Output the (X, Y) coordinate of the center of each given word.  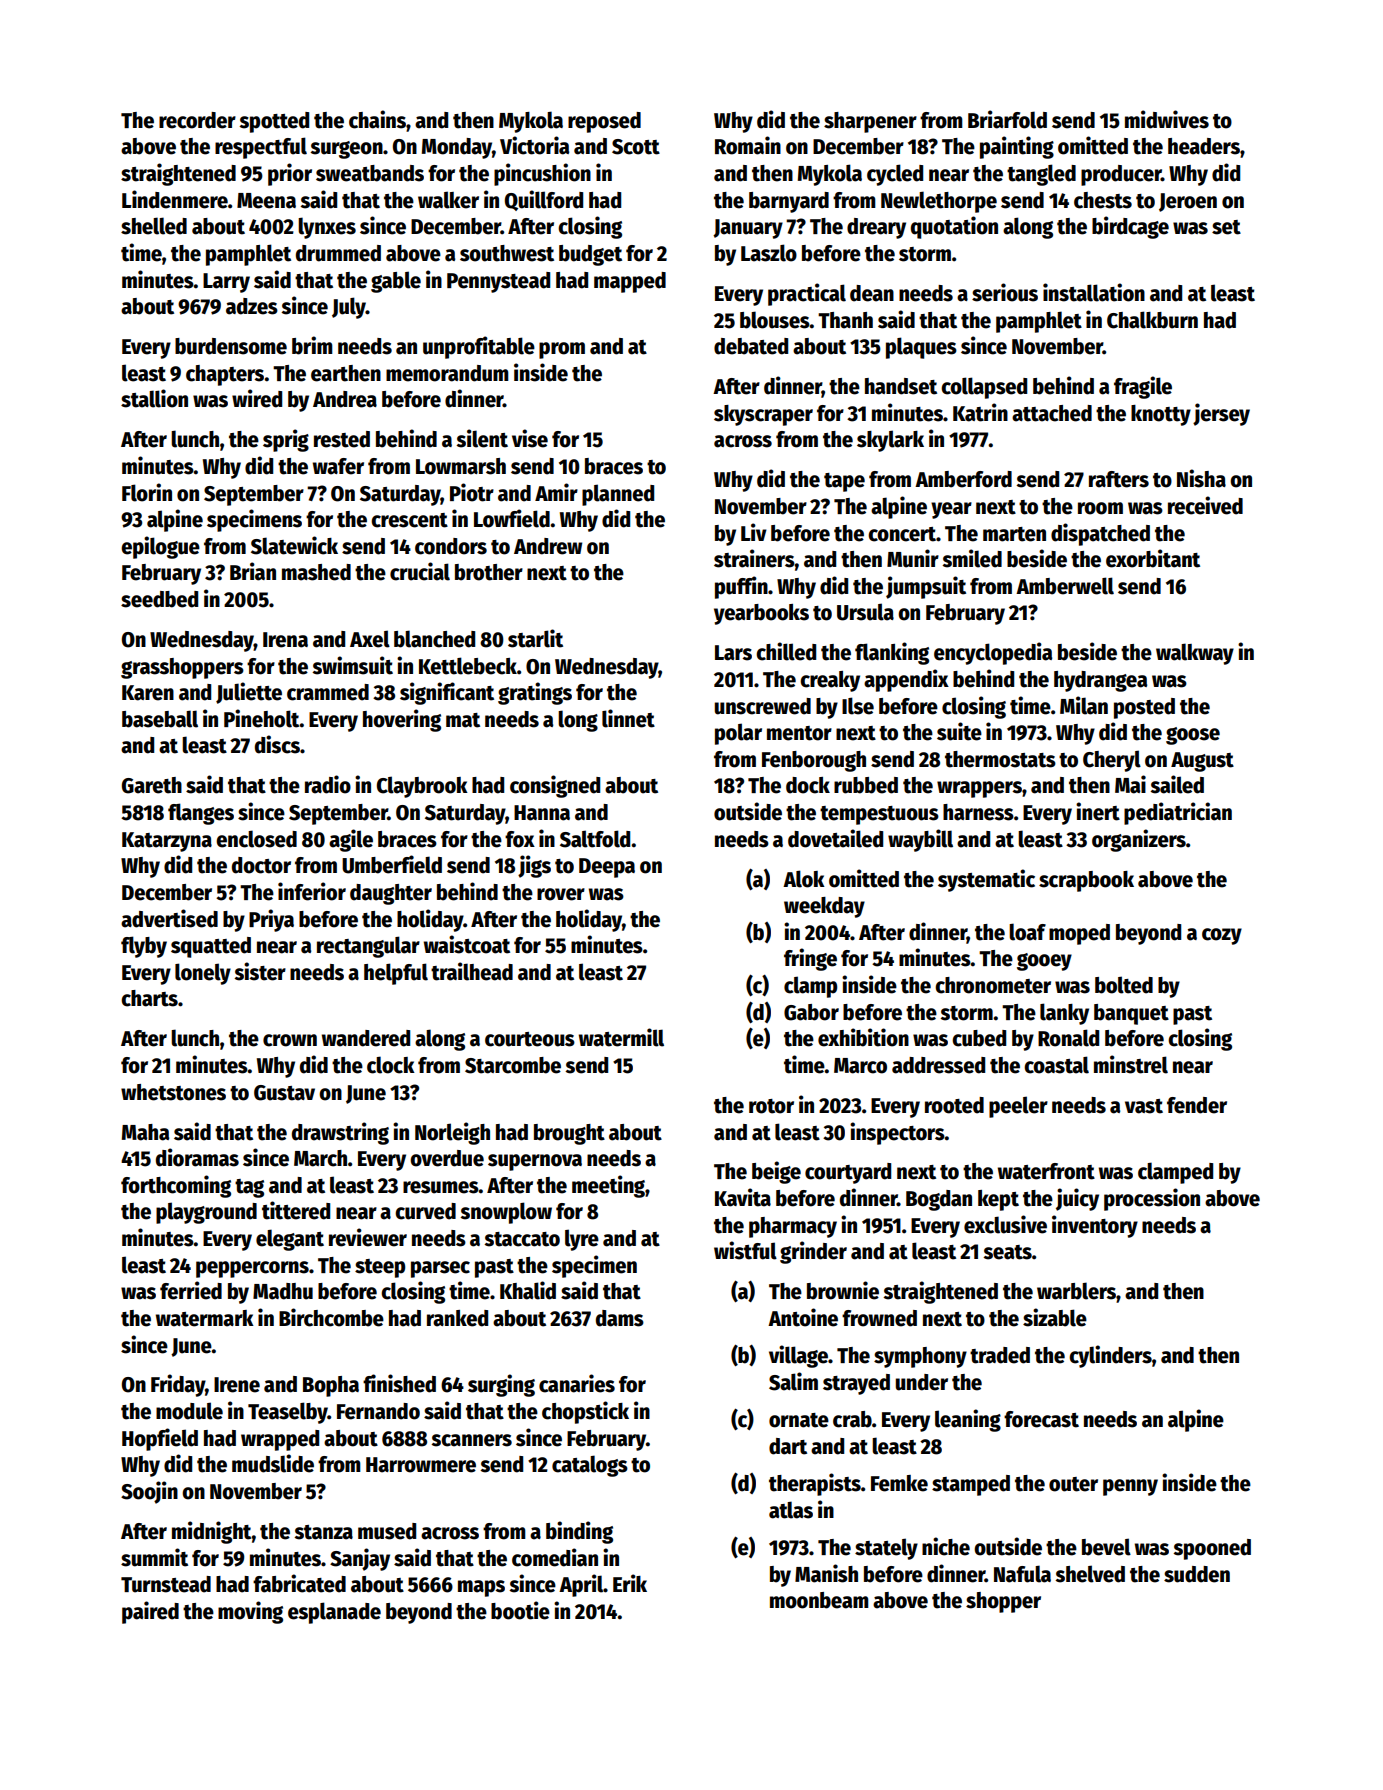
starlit (535, 638)
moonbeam (819, 1600)
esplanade (334, 1613)
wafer (338, 466)
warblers (1076, 1291)
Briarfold (1007, 119)
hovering (402, 720)
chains (377, 119)
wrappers (979, 789)
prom (562, 350)
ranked (457, 1318)
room (1100, 508)
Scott (636, 147)
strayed (856, 1384)
